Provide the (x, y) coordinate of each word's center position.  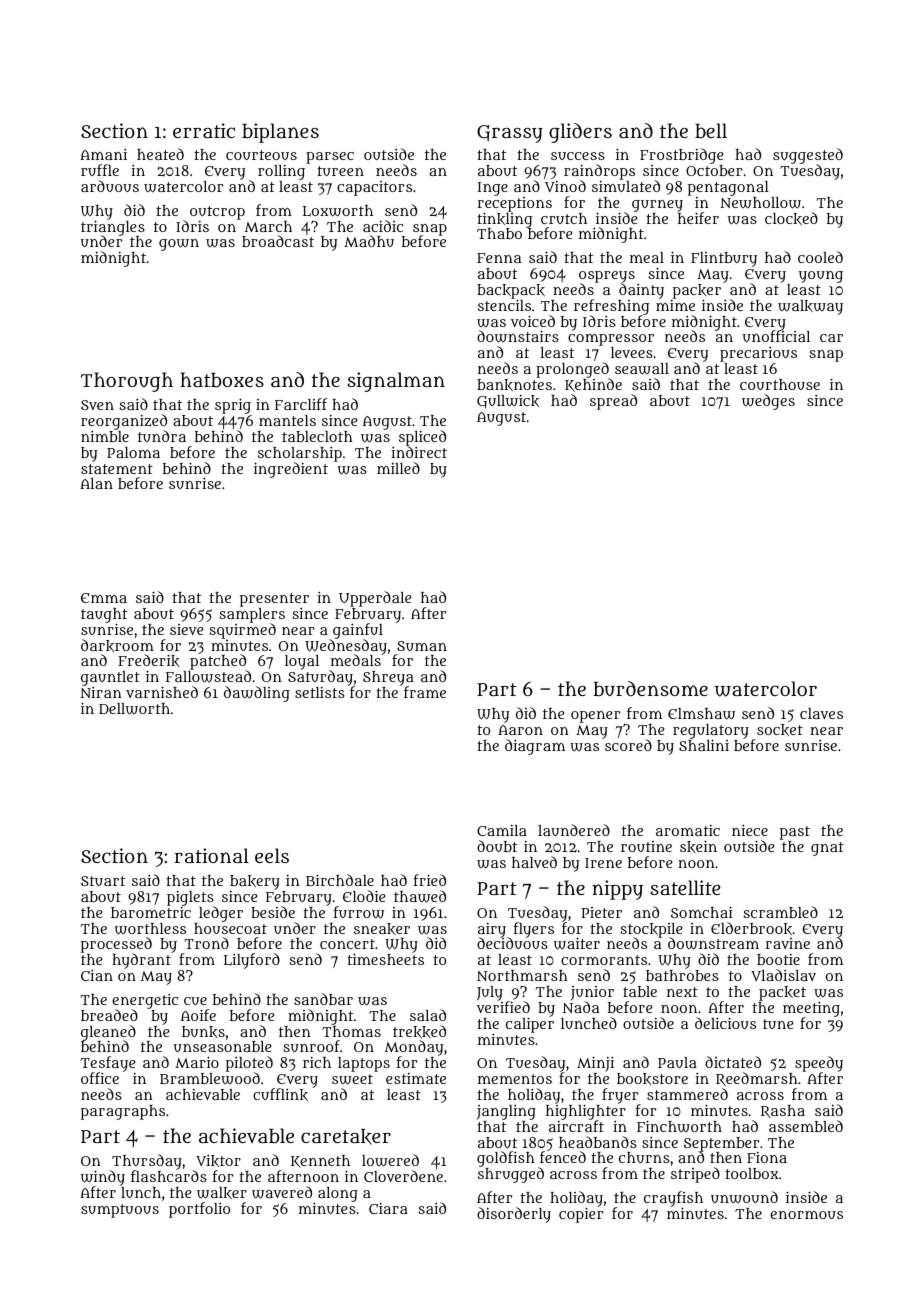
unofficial (776, 336)
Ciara (388, 1208)
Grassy (510, 134)
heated (160, 154)
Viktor (218, 1161)
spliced (422, 438)
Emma (104, 598)
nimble (105, 436)
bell (711, 130)
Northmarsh (522, 975)
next (682, 992)
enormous (806, 1215)
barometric (151, 912)
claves (821, 713)
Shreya (388, 679)
